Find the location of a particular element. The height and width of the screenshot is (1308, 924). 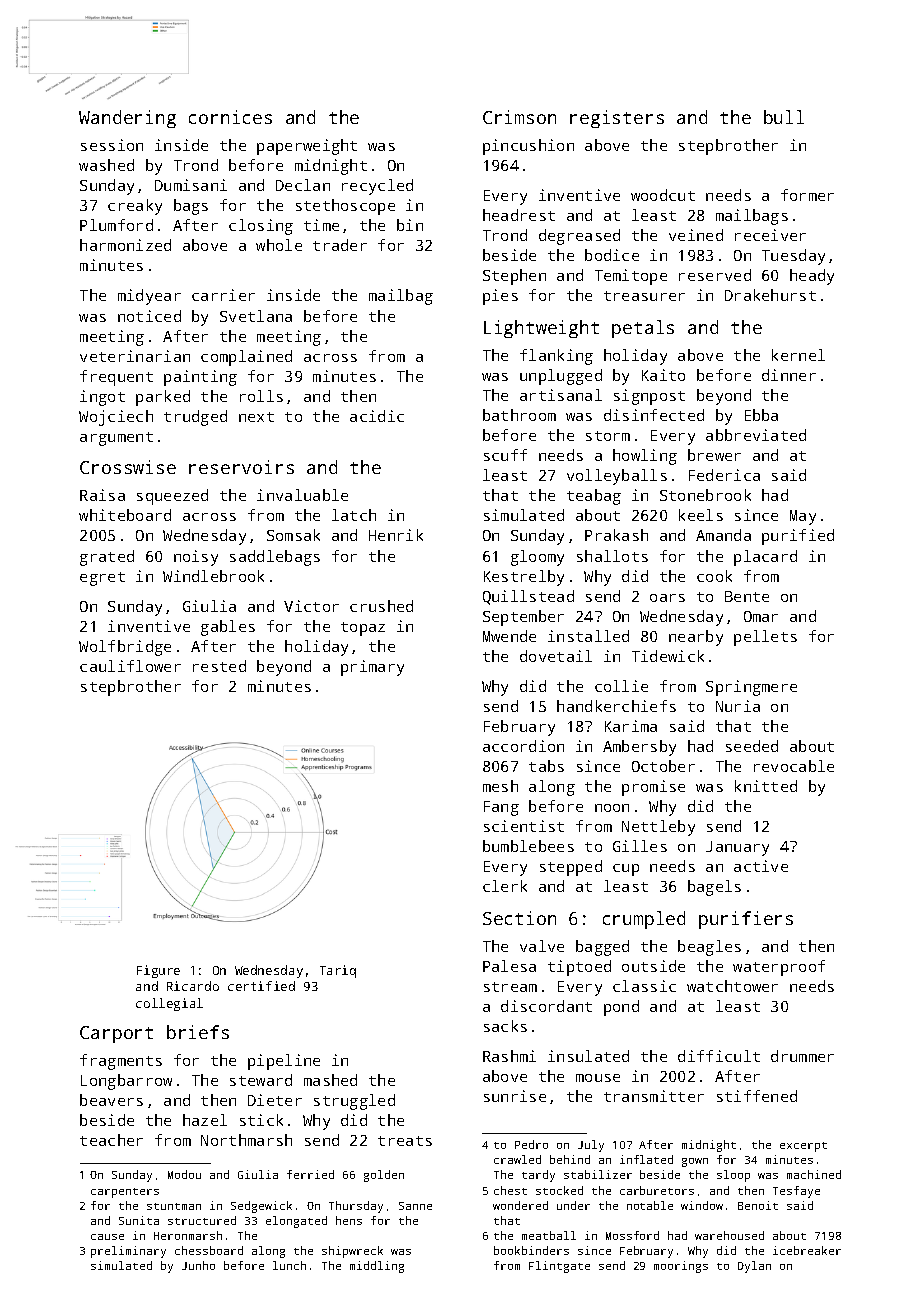

cornices is located at coordinates (230, 117).
